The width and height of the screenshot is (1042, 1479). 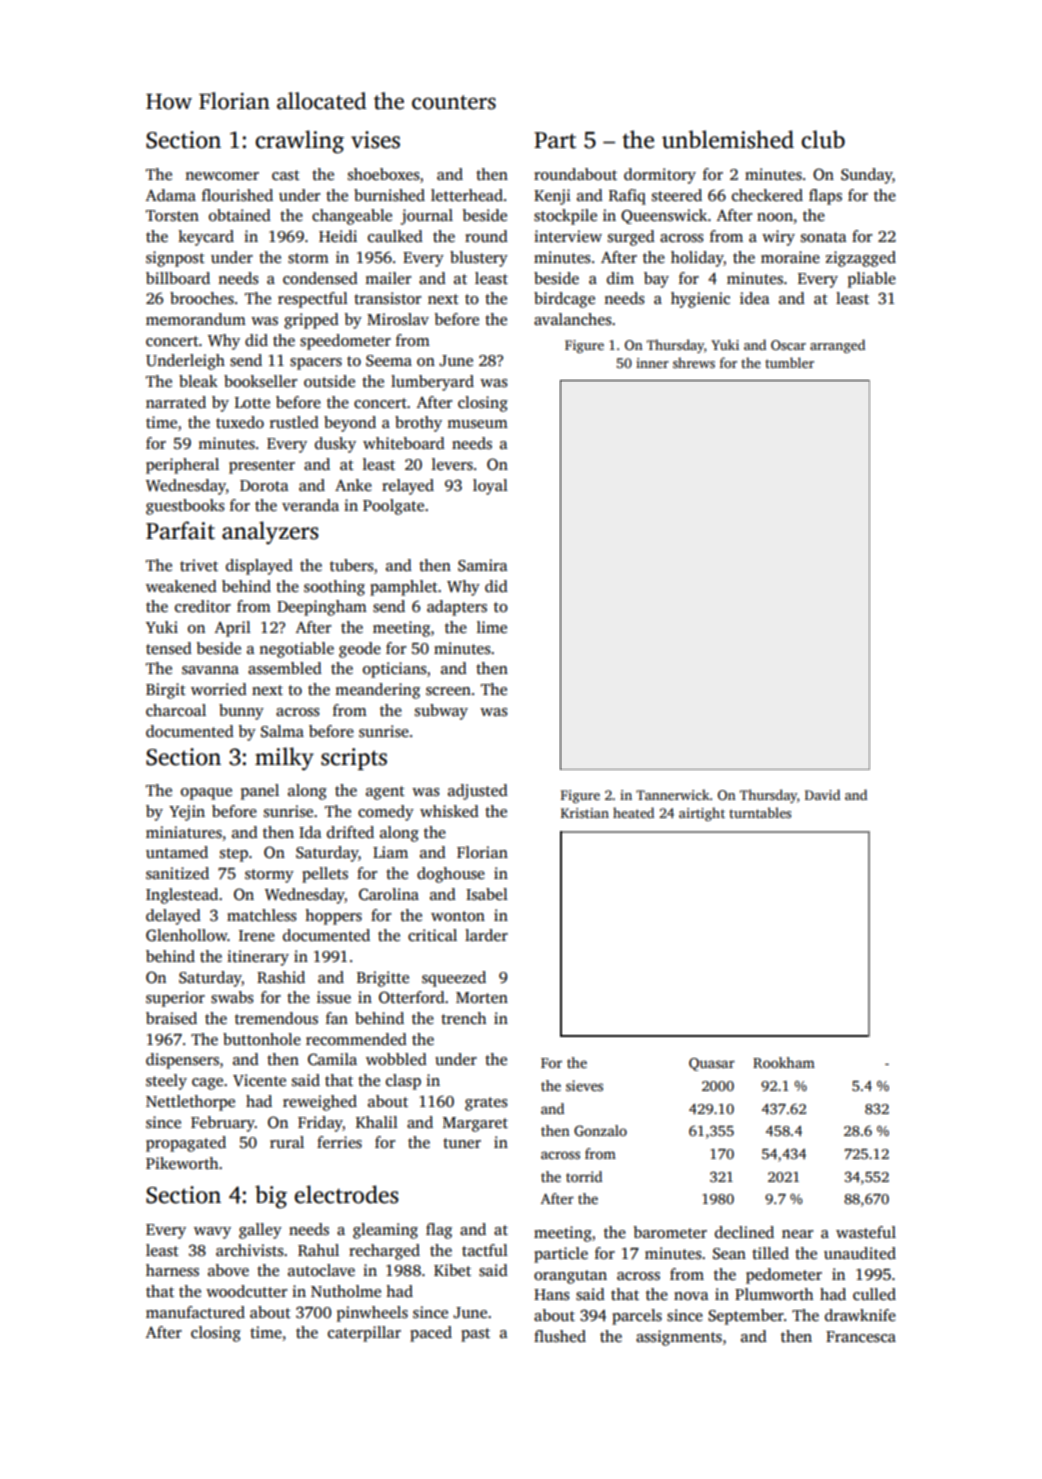 I want to click on avalanches, so click(x=573, y=319).
